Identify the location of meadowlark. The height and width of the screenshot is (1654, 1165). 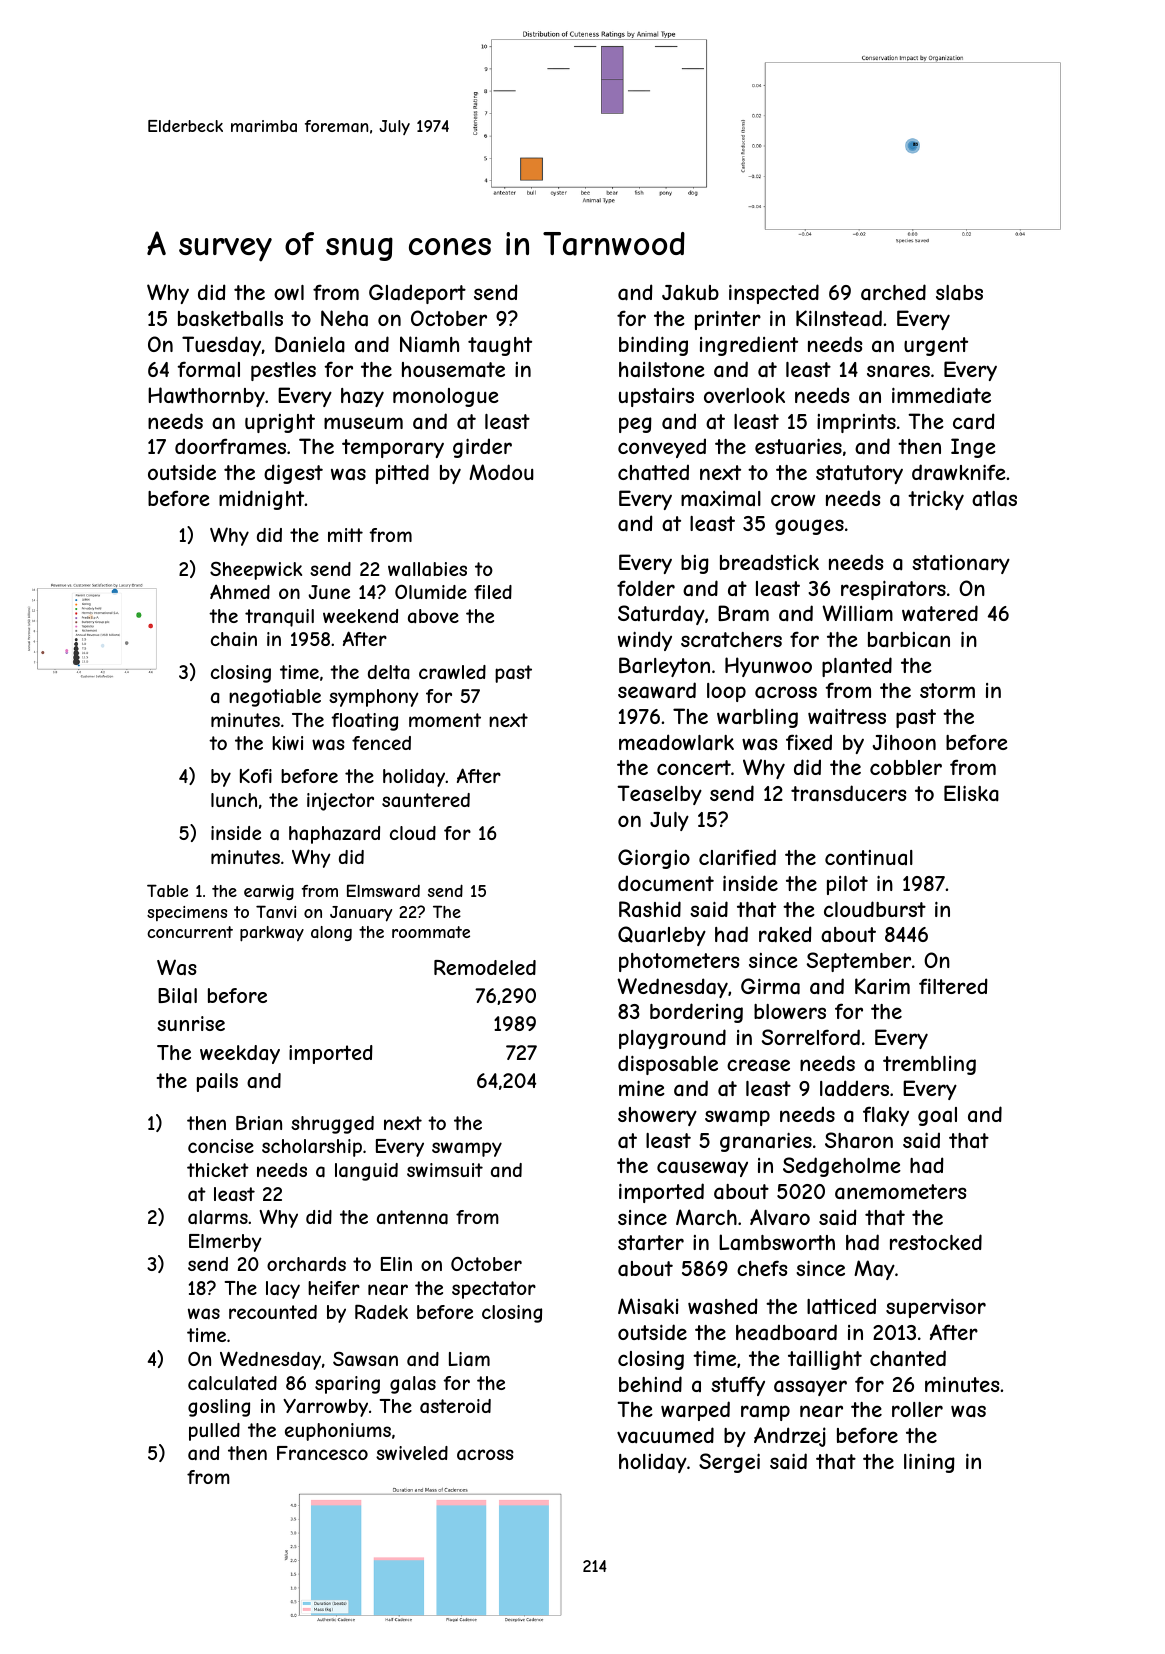
(676, 742).
